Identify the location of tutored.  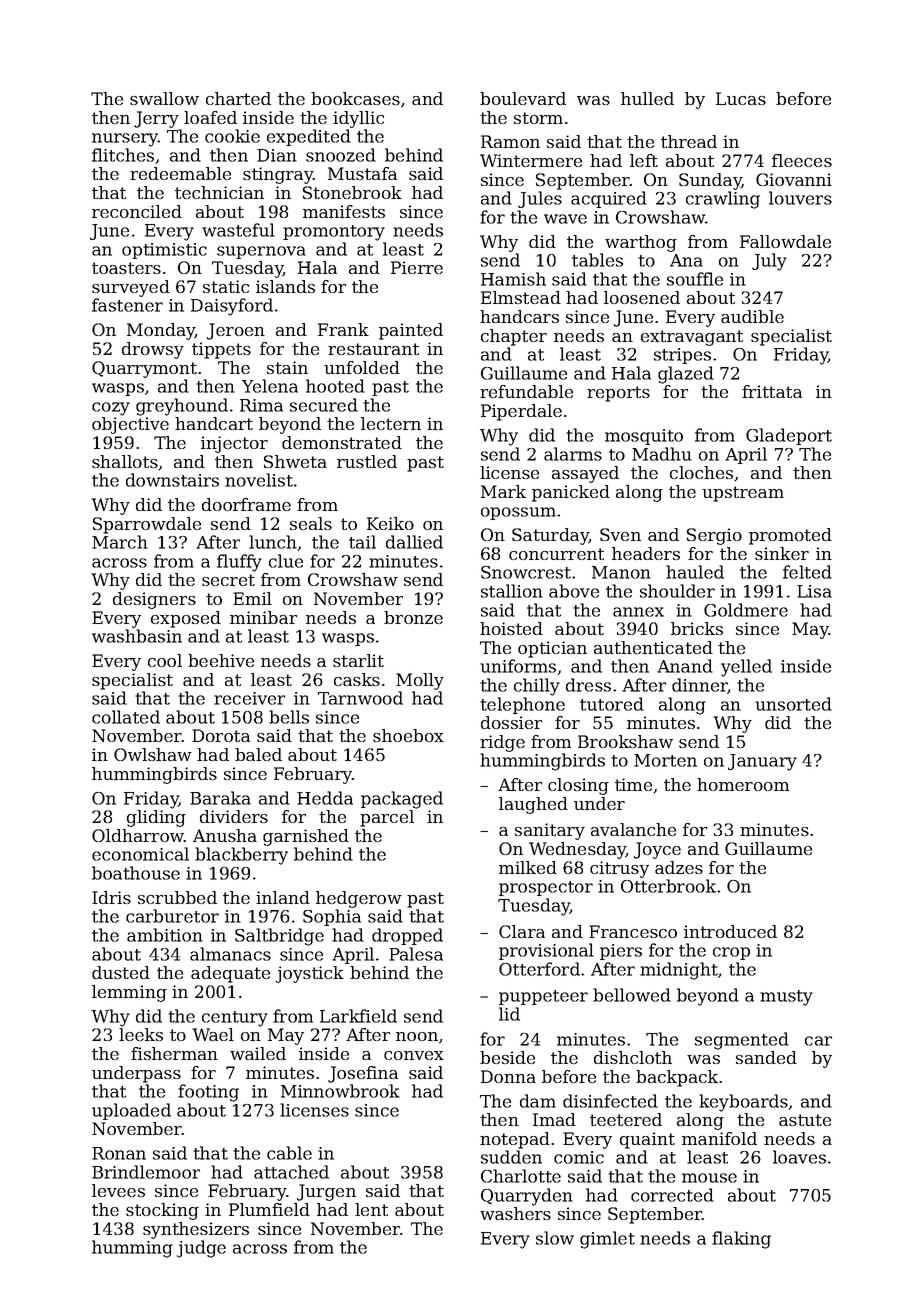
(612, 704).
